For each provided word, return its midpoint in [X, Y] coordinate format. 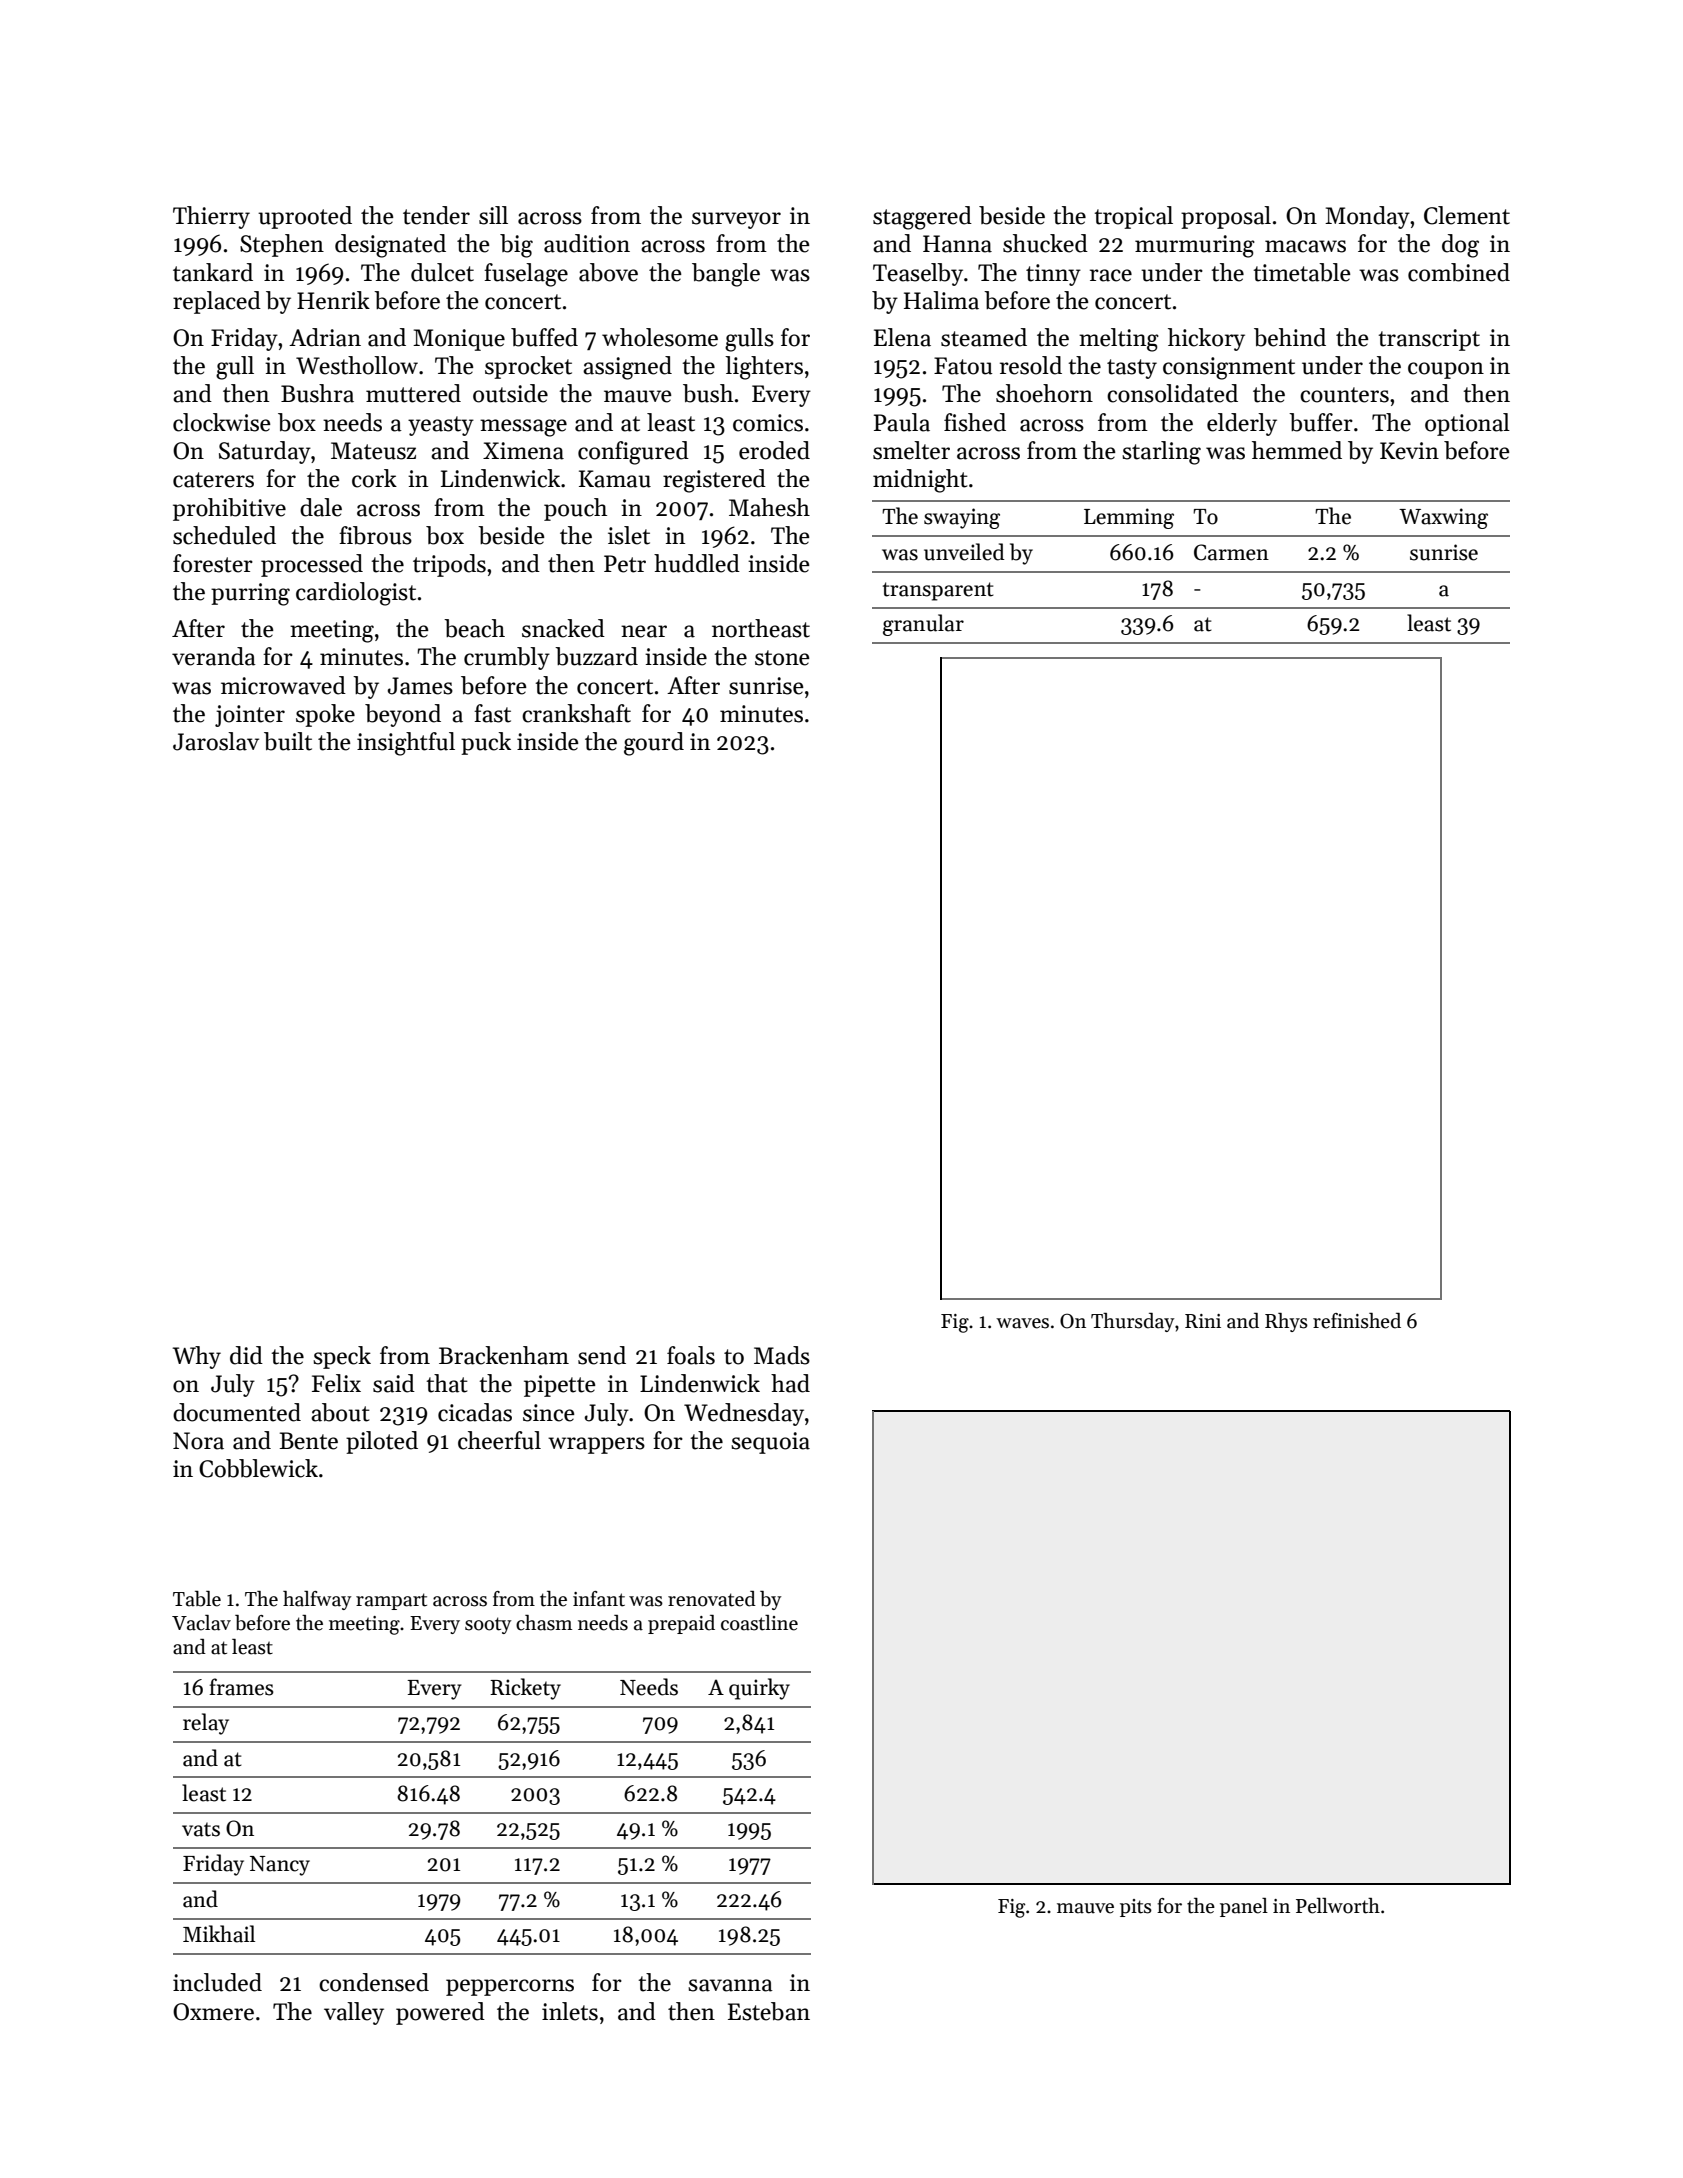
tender [436, 215]
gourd [654, 744]
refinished [1357, 1321]
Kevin [1409, 451]
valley [354, 2013]
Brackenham [504, 1355]
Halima [941, 300]
